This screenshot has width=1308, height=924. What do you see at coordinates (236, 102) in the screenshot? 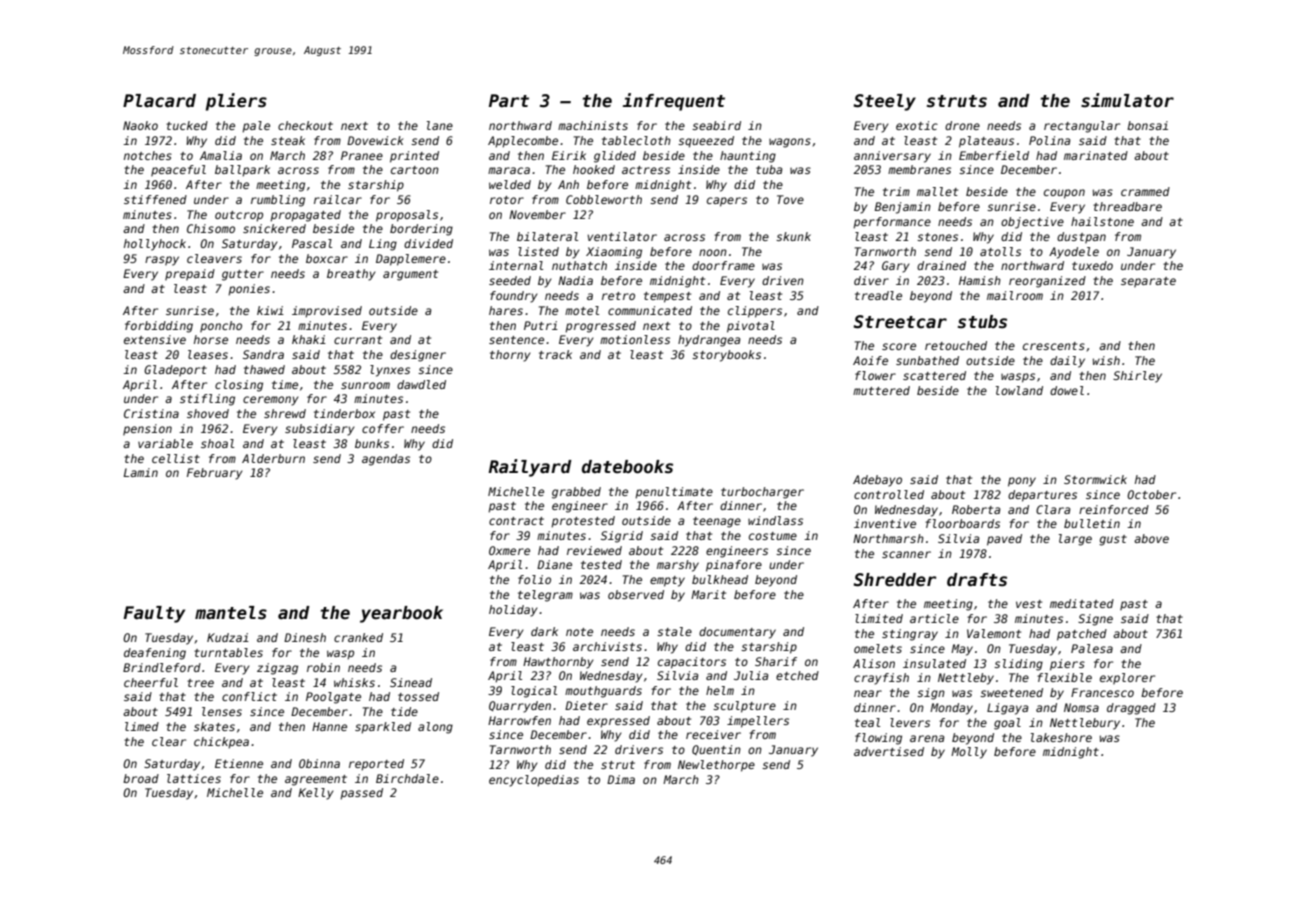
I see `pliers` at bounding box center [236, 102].
